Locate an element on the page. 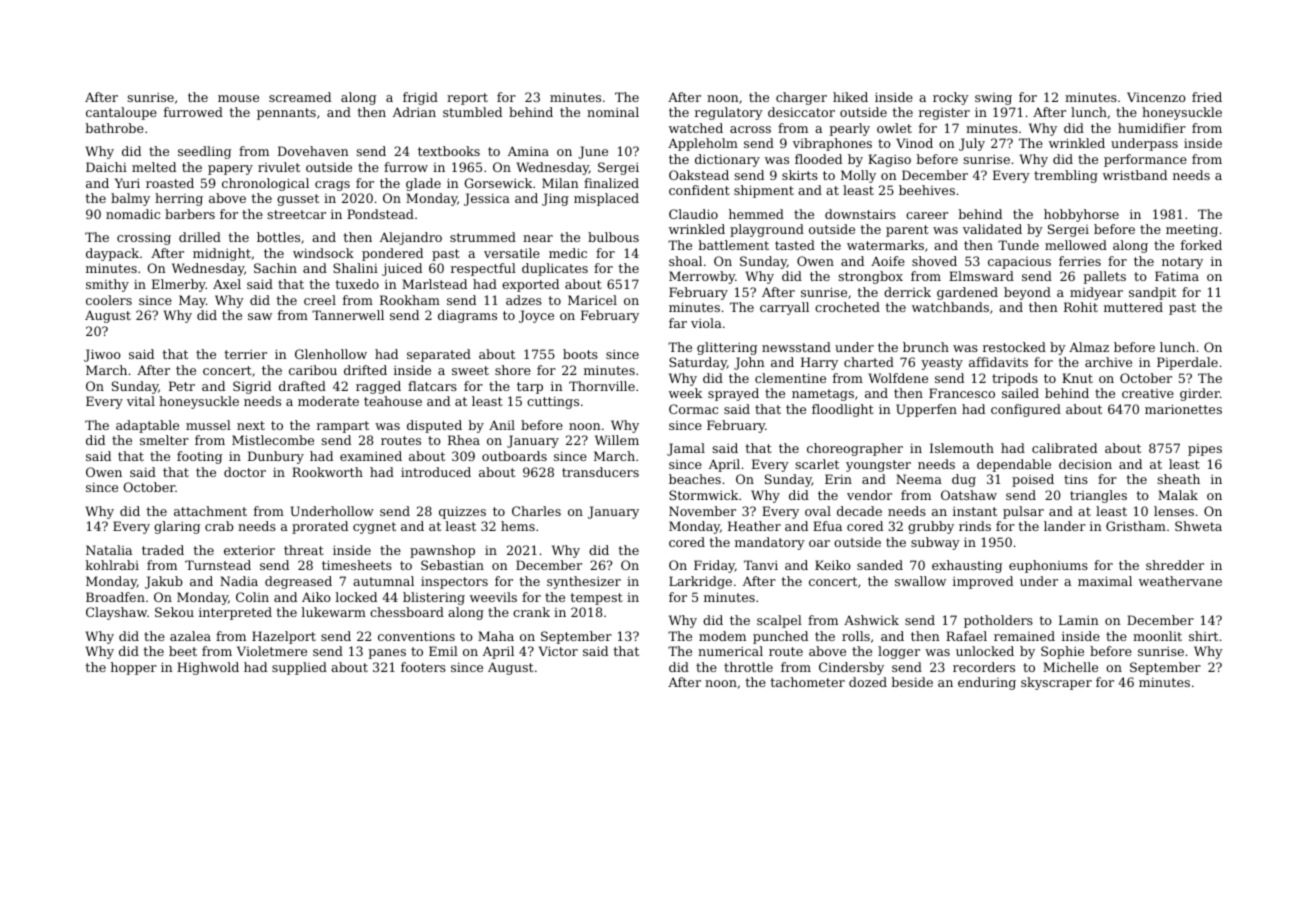  marionettes is located at coordinates (1183, 409).
